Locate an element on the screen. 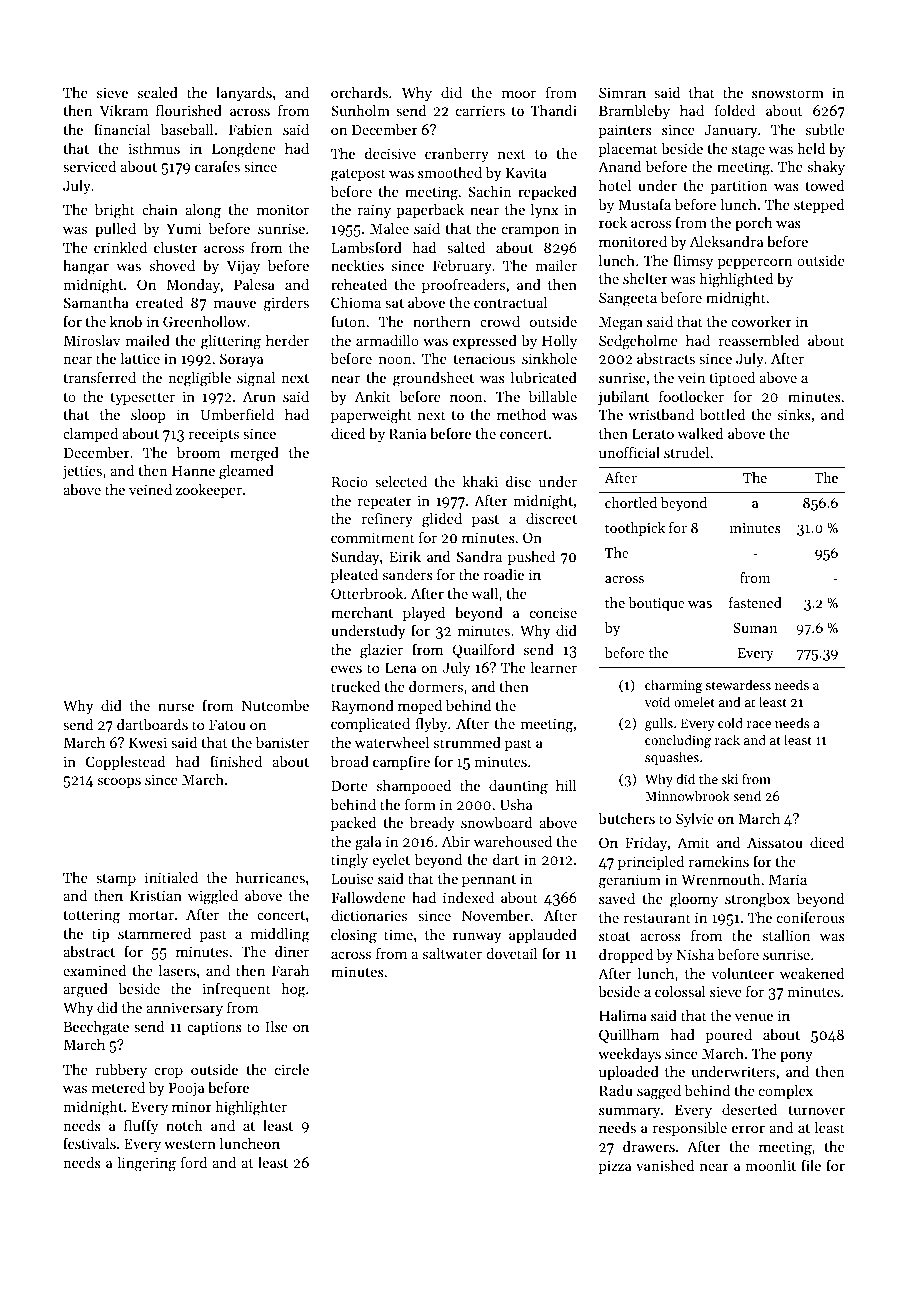 Image resolution: width=908 pixels, height=1316 pixels. rubbery is located at coordinates (121, 1071).
